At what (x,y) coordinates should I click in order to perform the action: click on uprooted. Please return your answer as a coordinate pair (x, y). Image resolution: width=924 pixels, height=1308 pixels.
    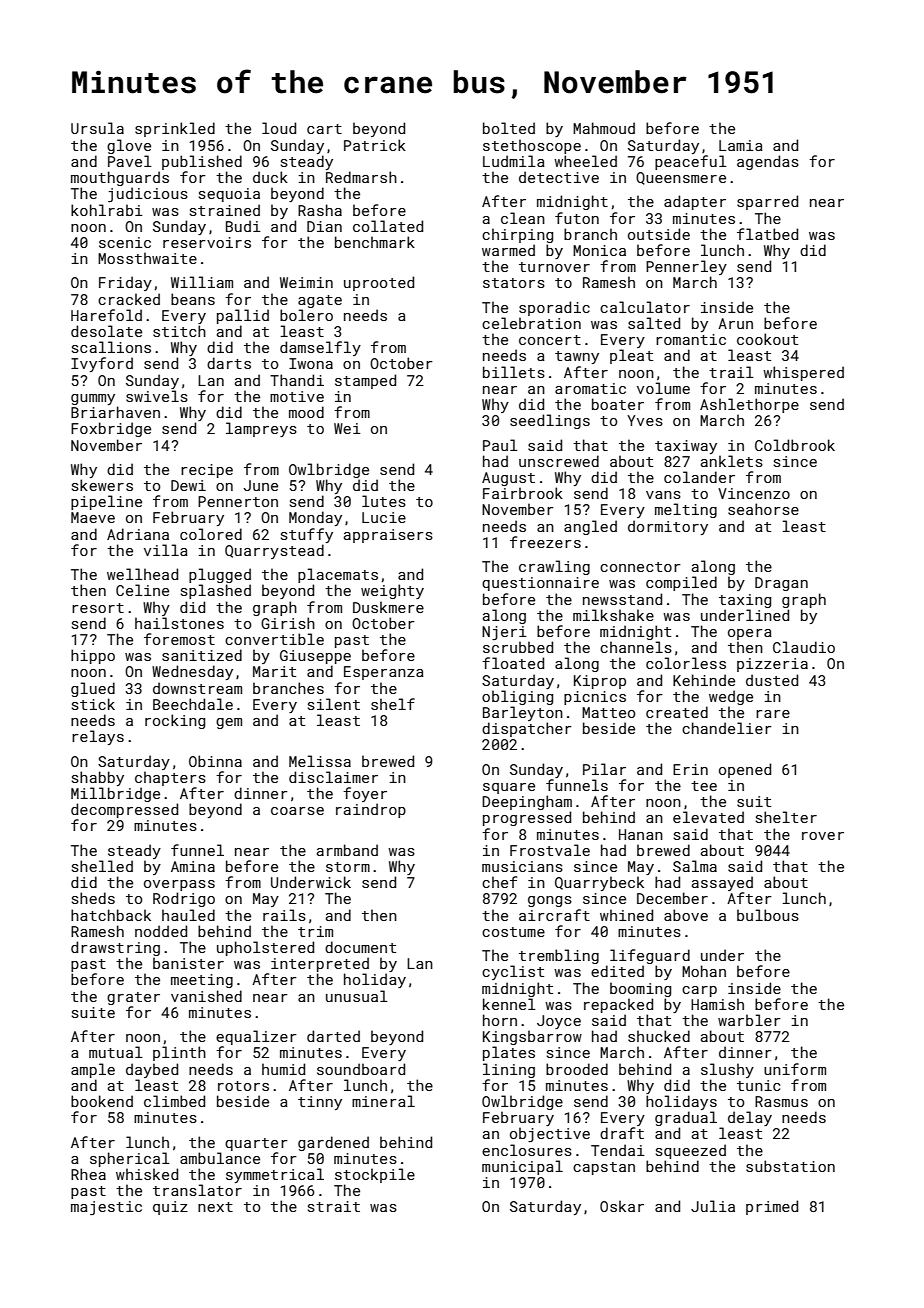
    Looking at the image, I should click on (379, 283).
